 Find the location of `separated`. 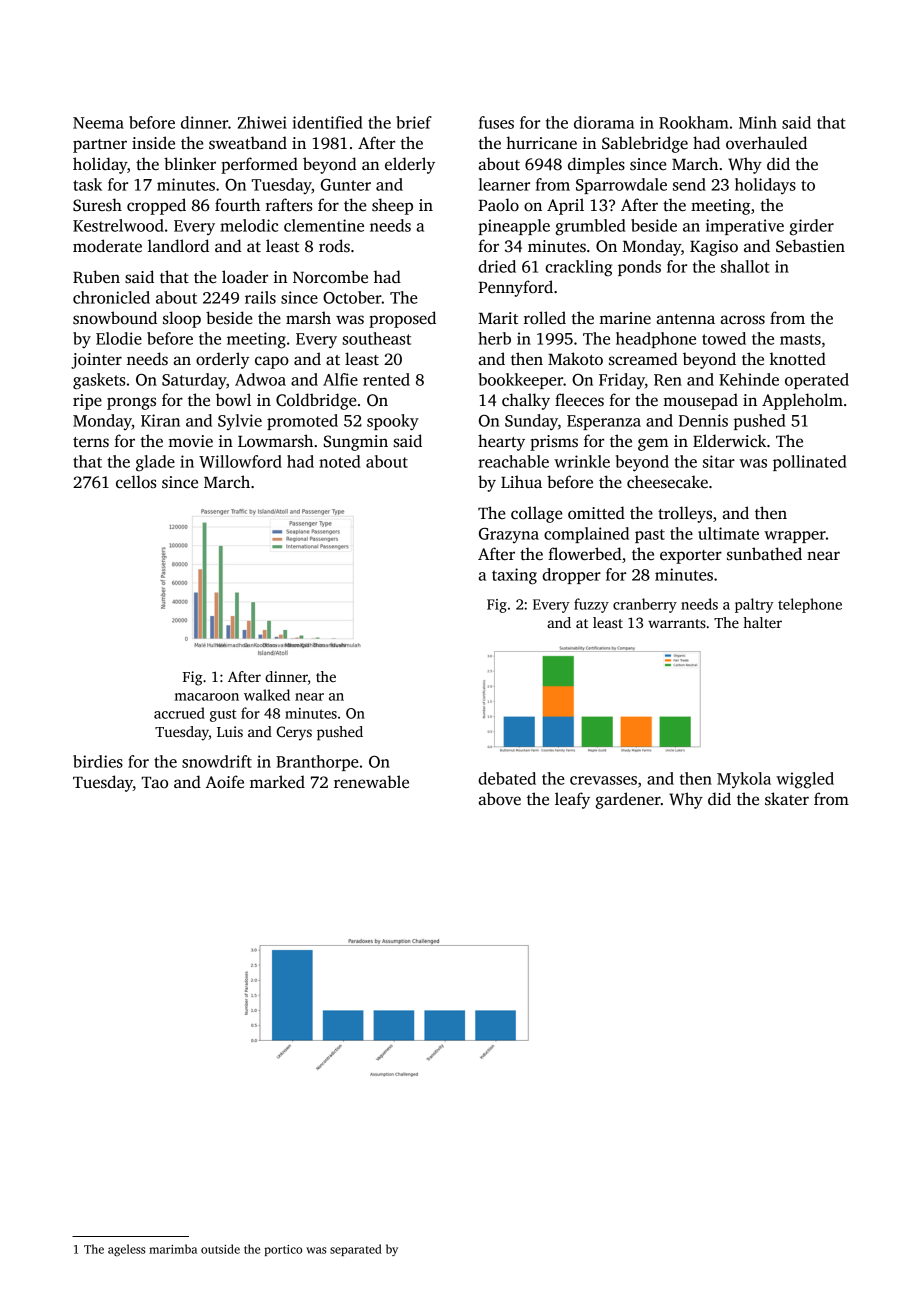

separated is located at coordinates (356, 1250).
